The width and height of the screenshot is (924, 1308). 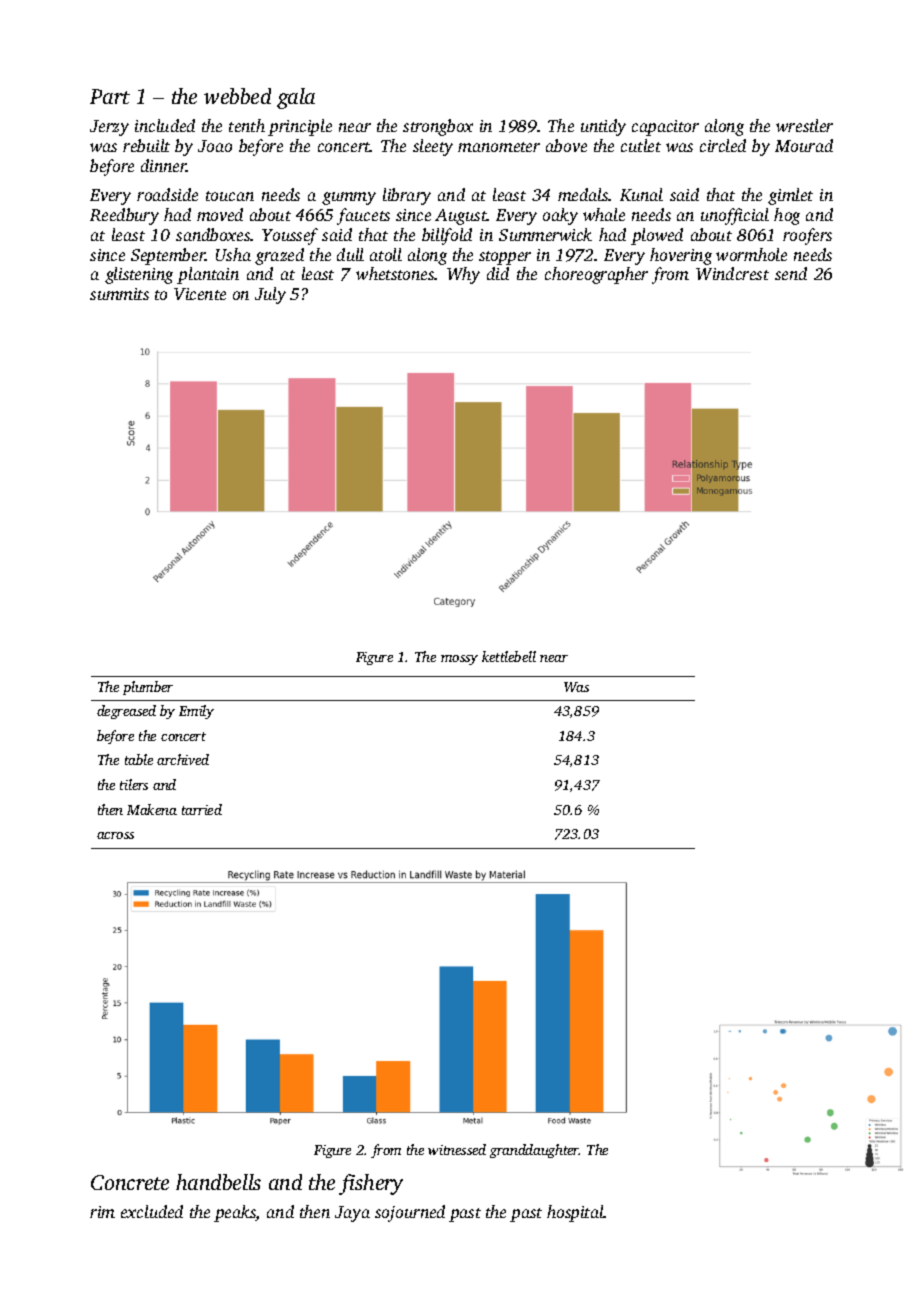 What do you see at coordinates (130, 1182) in the screenshot?
I see `Concrete` at bounding box center [130, 1182].
